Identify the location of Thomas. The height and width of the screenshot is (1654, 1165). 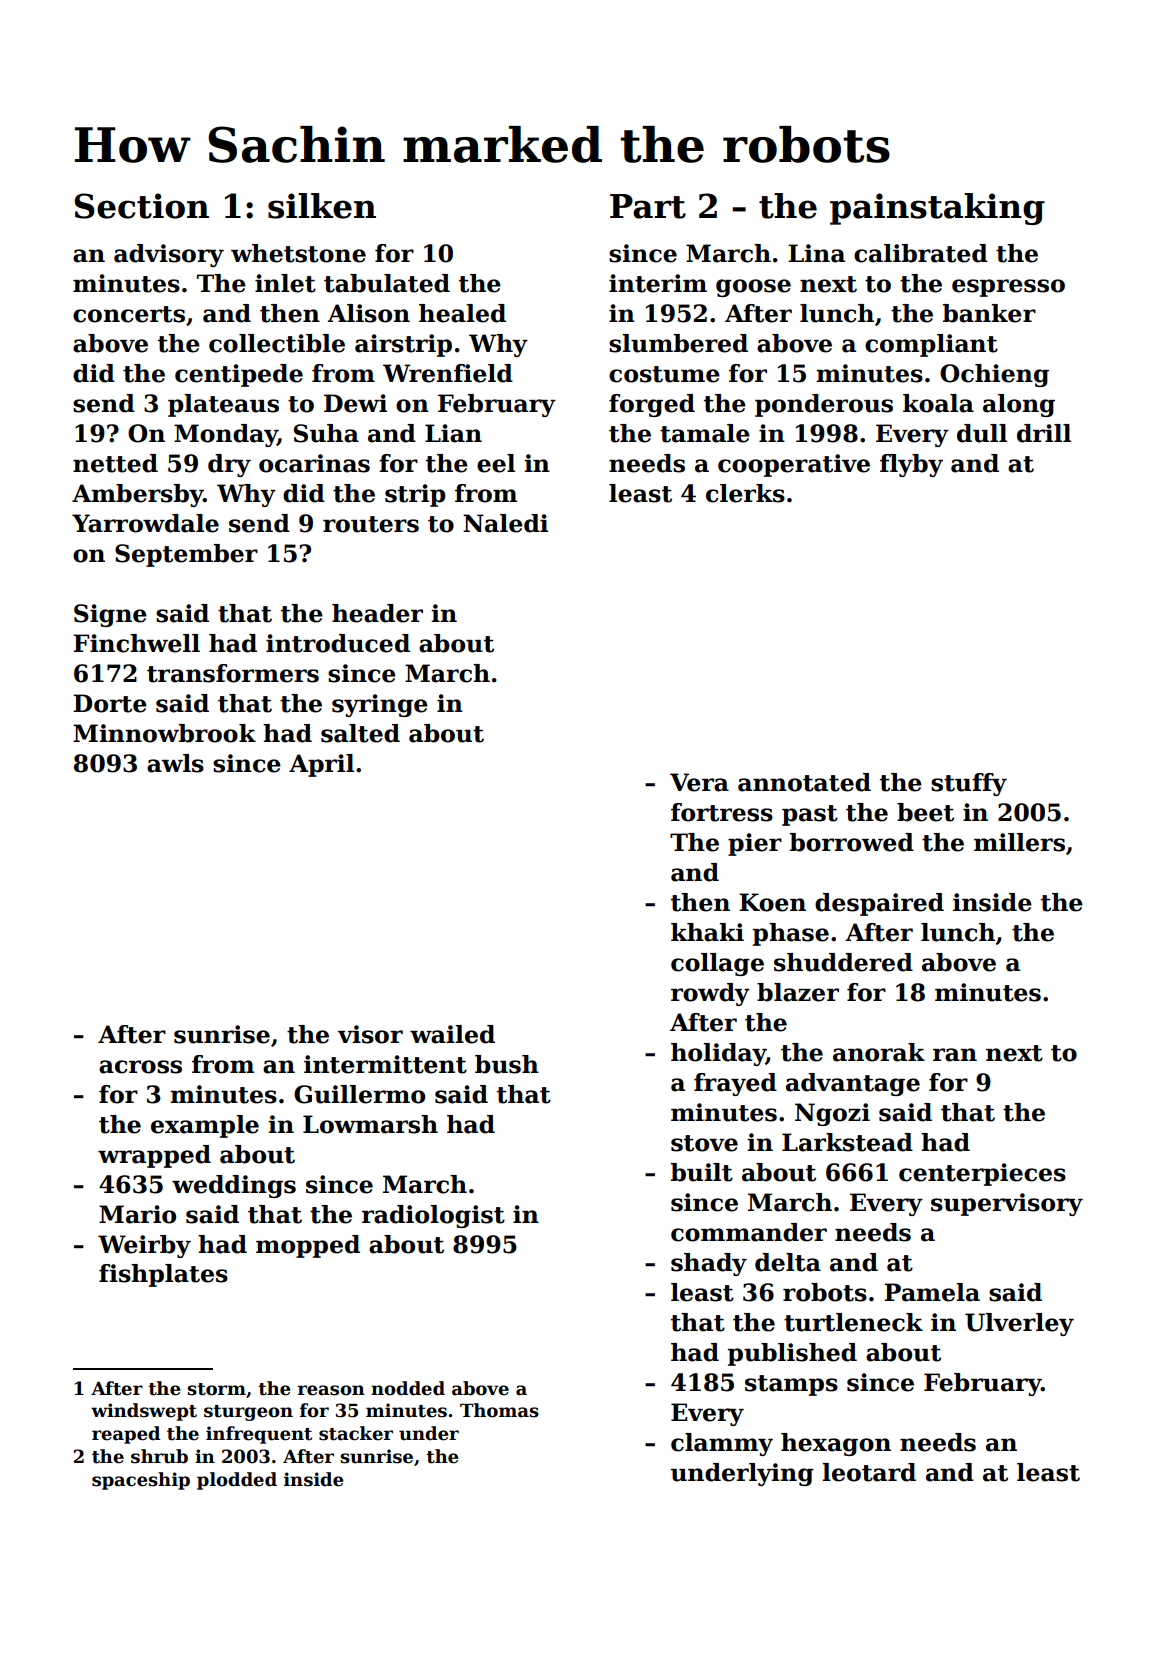
(499, 1410).
